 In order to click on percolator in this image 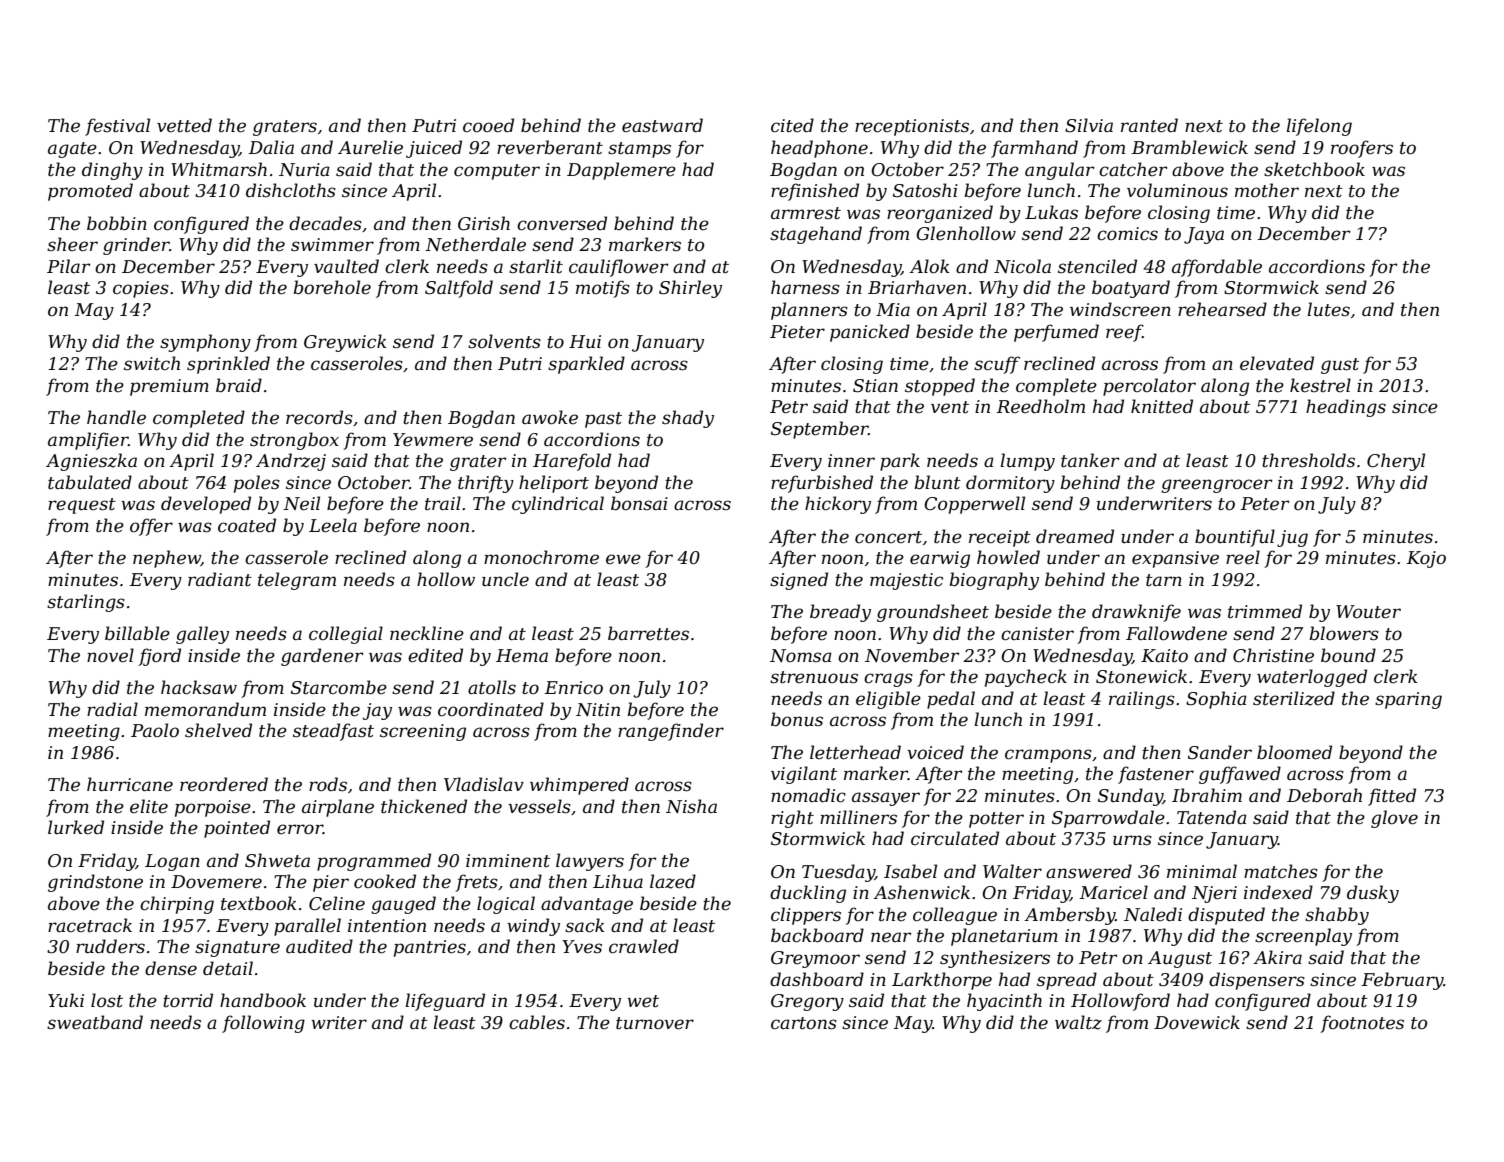, I will do `click(1149, 387)`.
